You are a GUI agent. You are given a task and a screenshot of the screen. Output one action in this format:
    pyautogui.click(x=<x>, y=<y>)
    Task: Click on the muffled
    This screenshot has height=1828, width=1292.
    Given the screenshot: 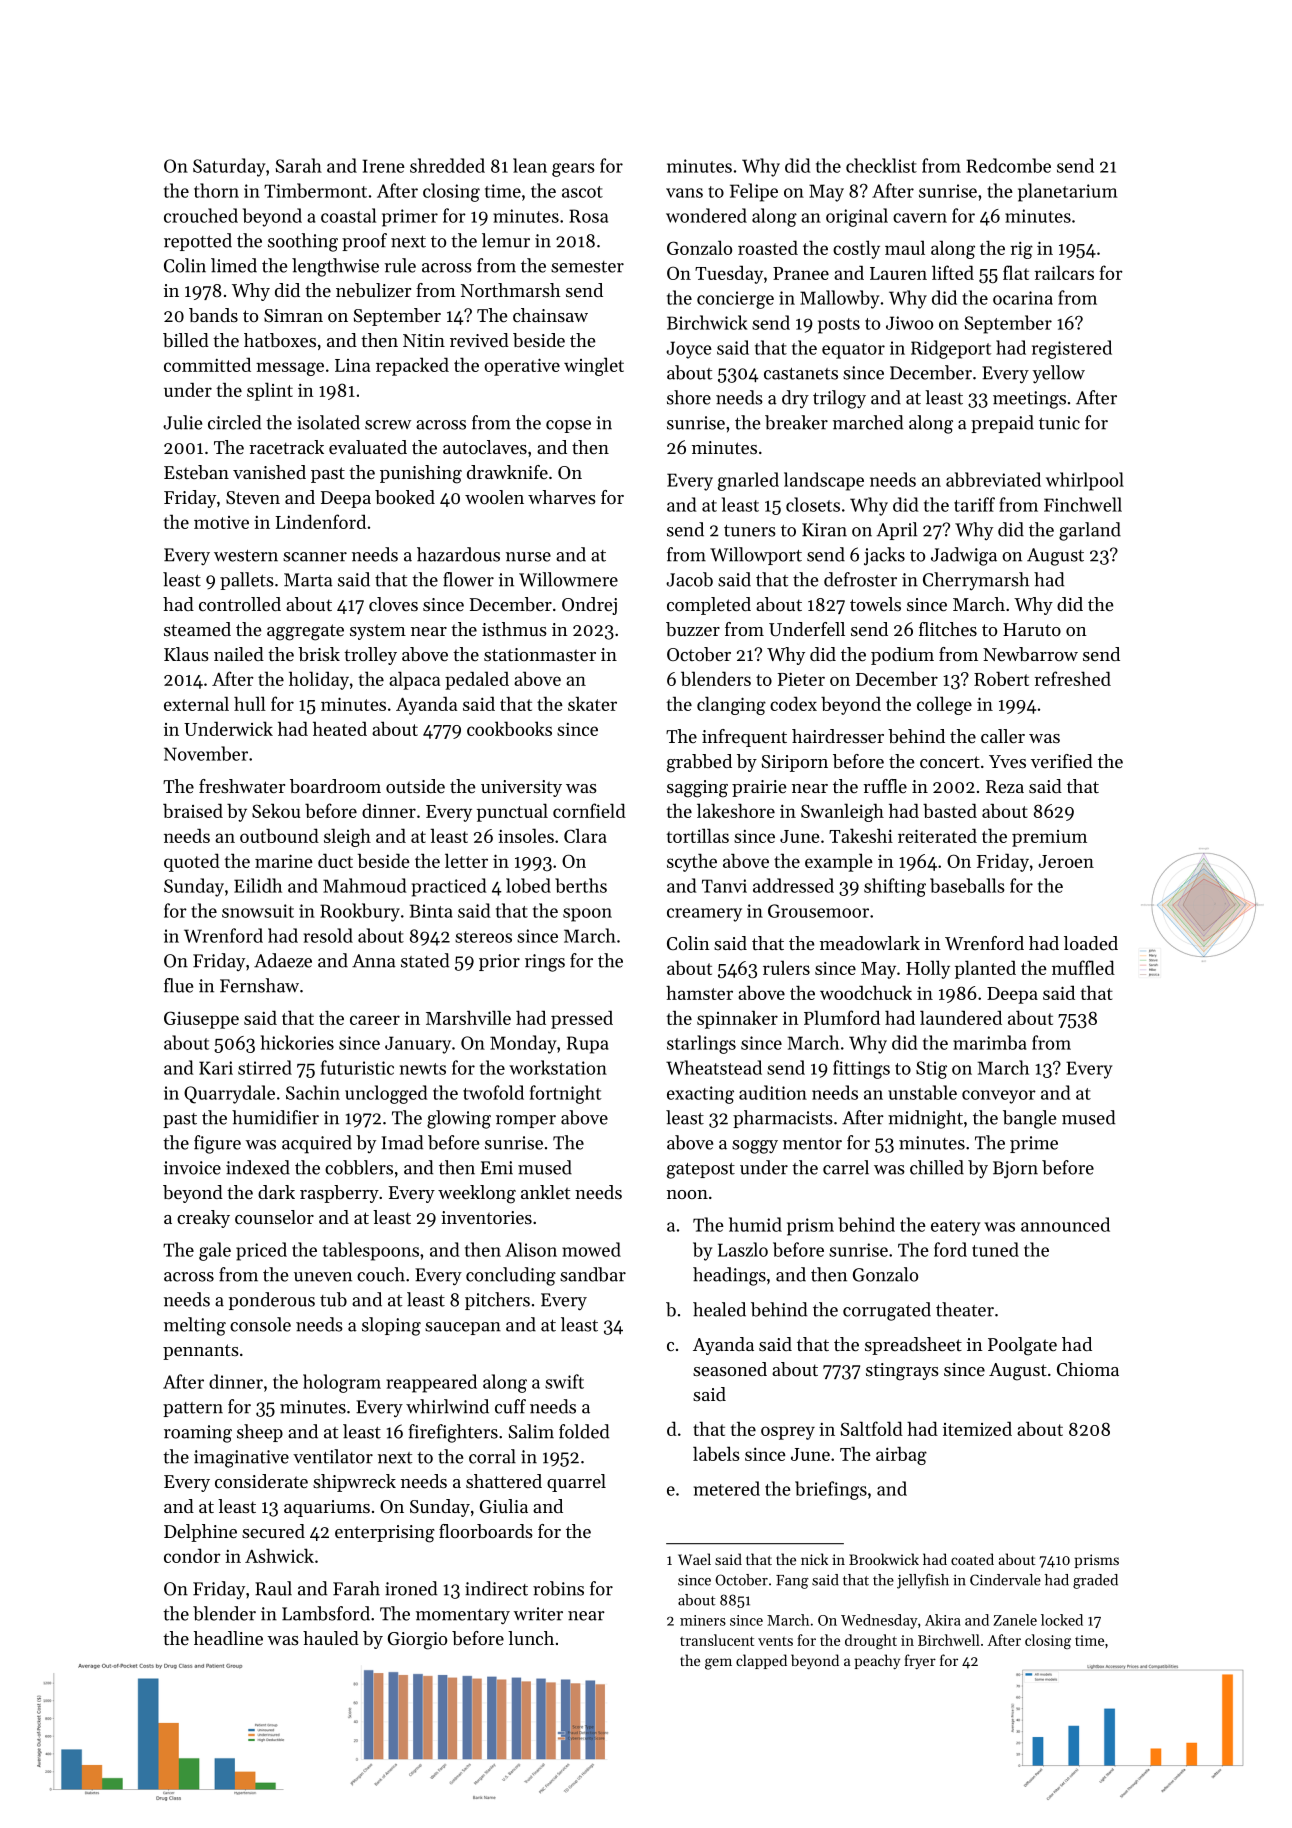 What is the action you would take?
    pyautogui.click(x=1083, y=967)
